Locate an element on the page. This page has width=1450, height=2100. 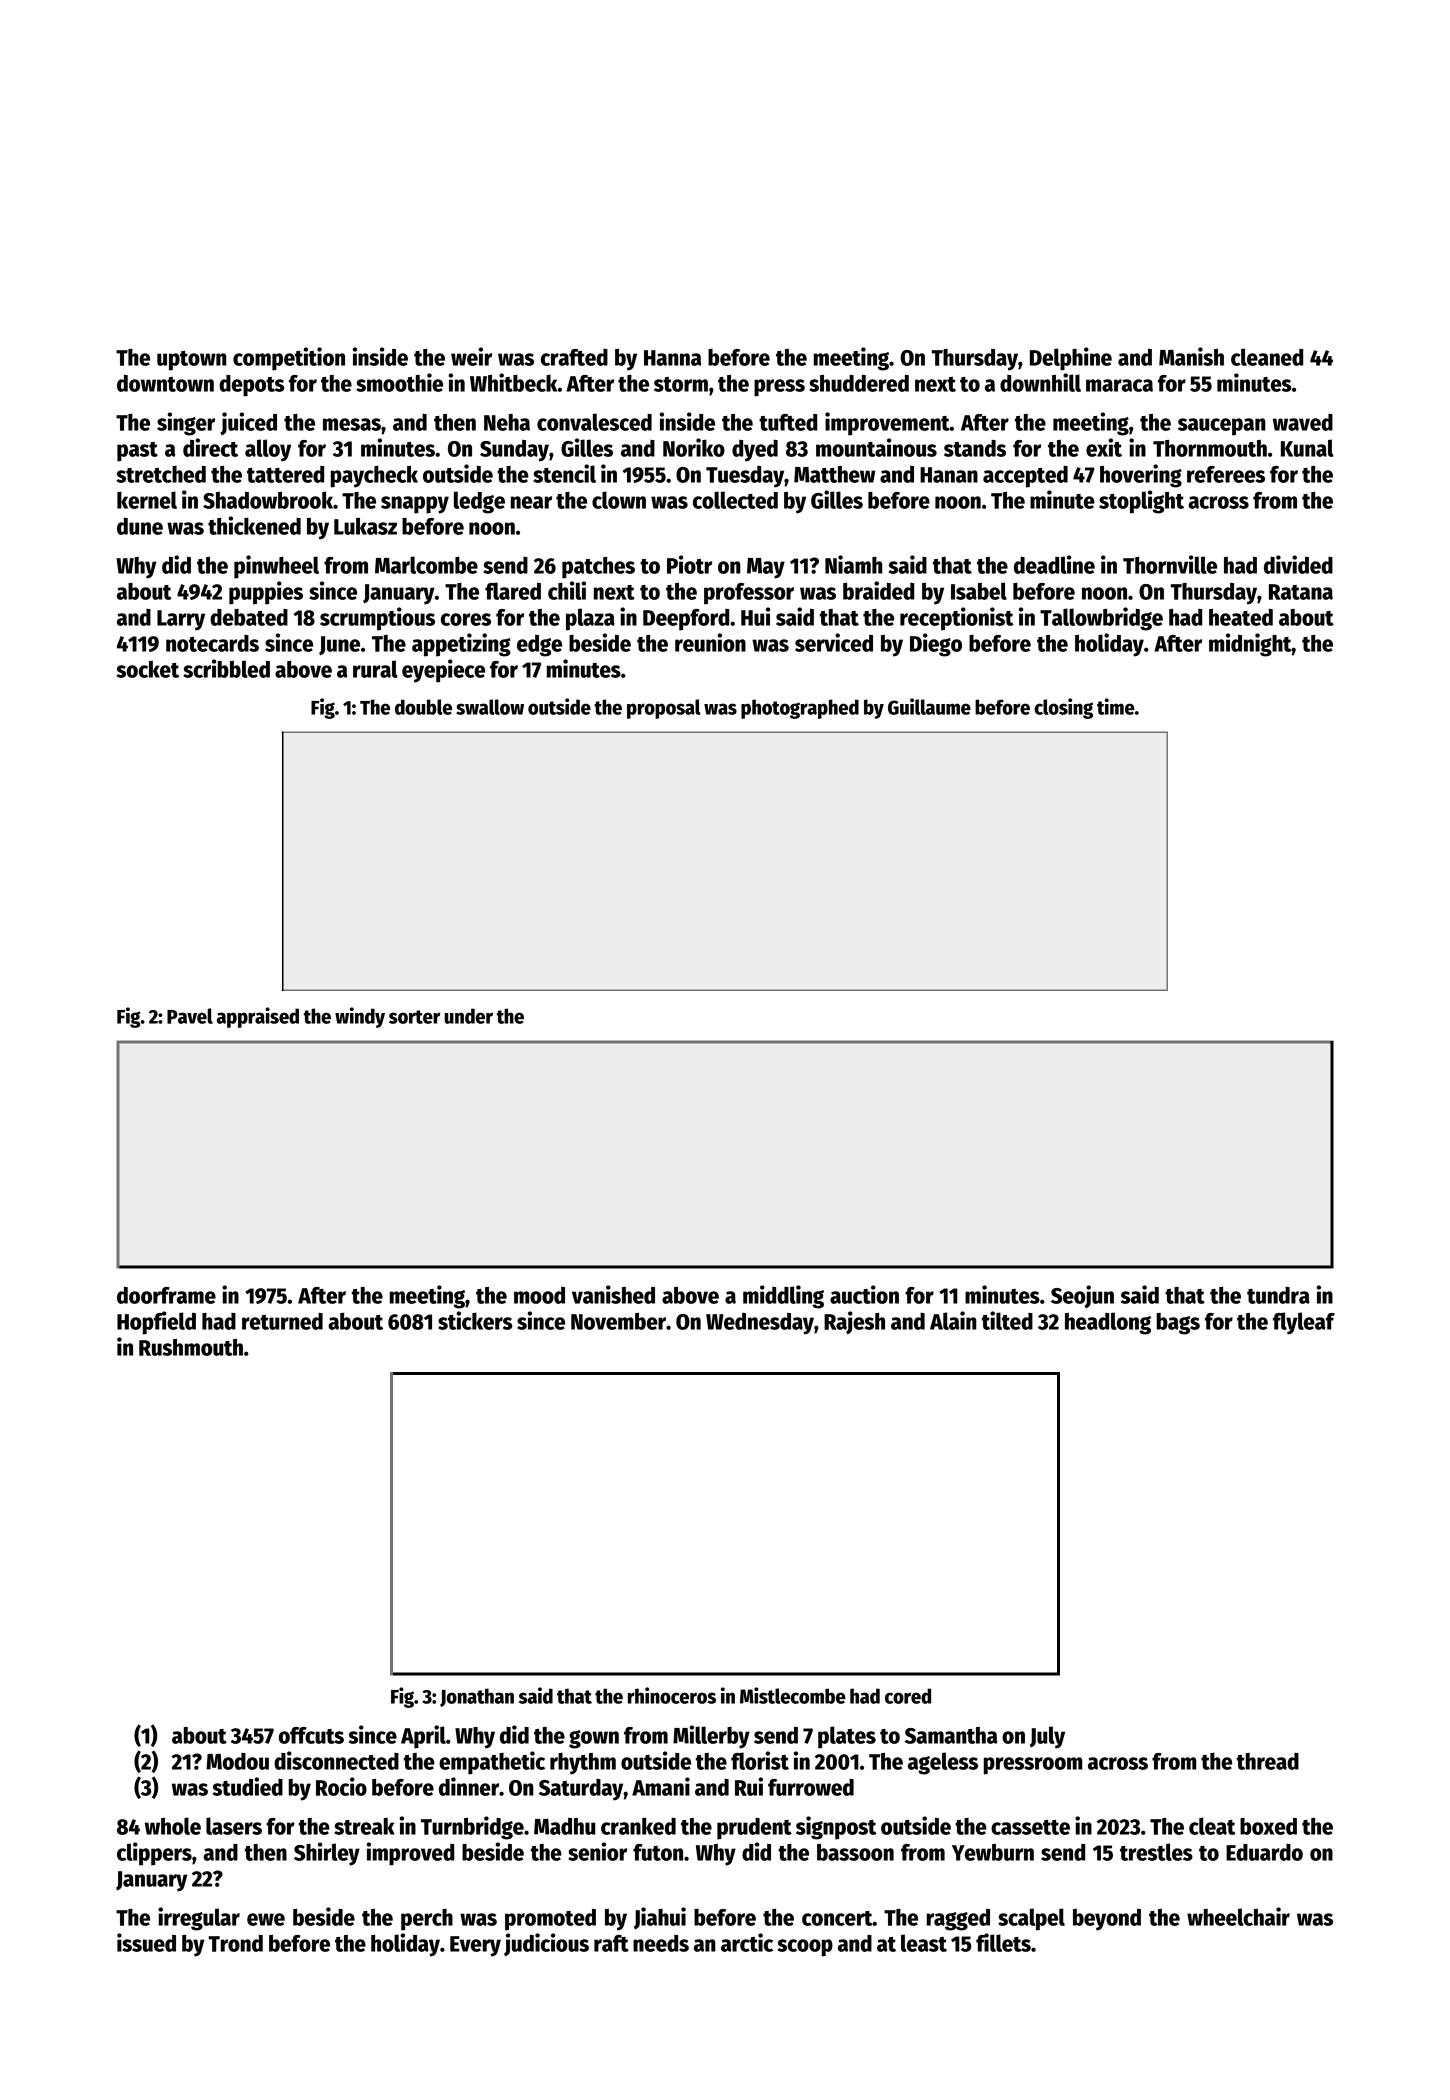
Hanna is located at coordinates (673, 358).
